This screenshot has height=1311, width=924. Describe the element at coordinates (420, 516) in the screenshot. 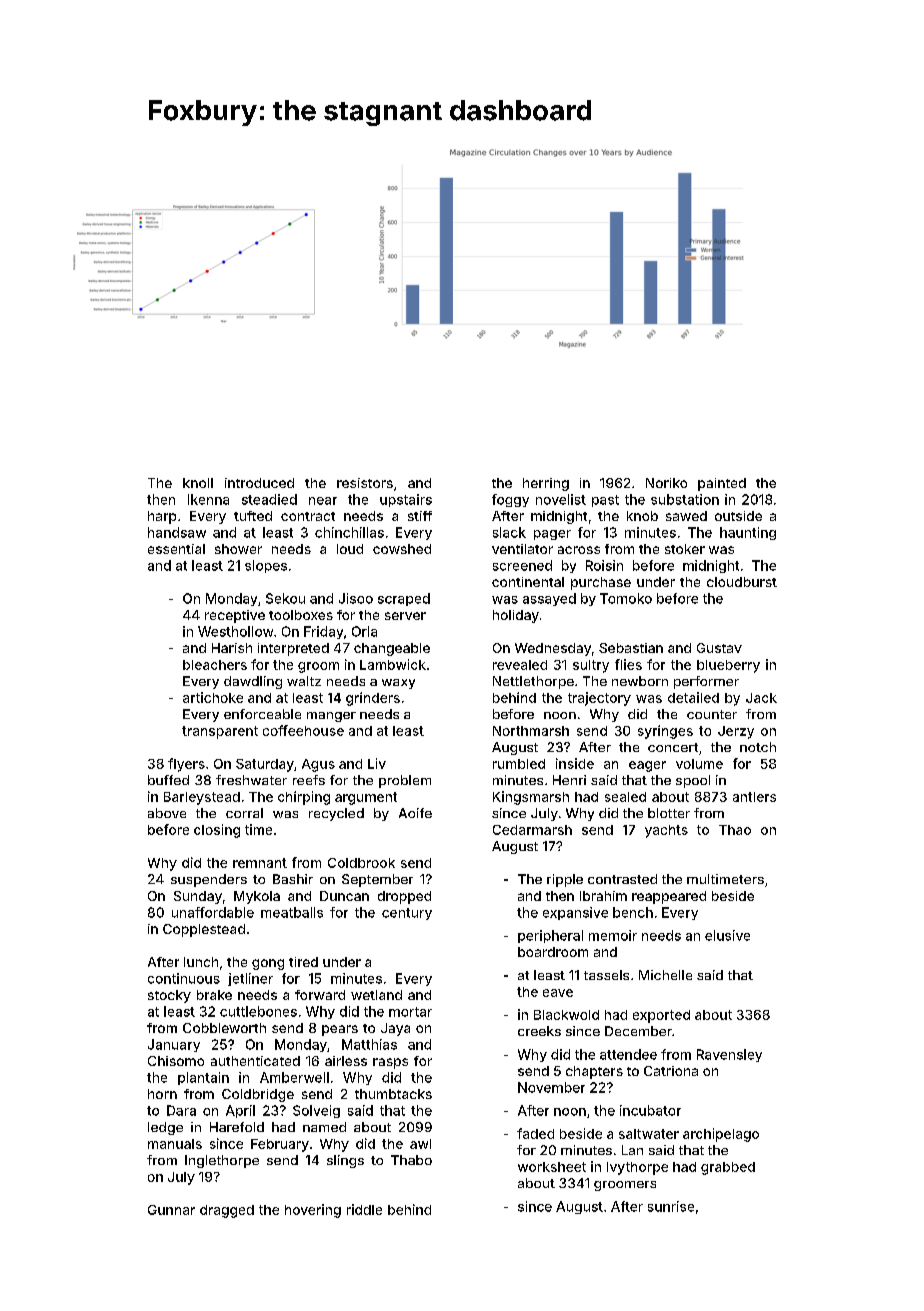

I see `stiff` at that location.
